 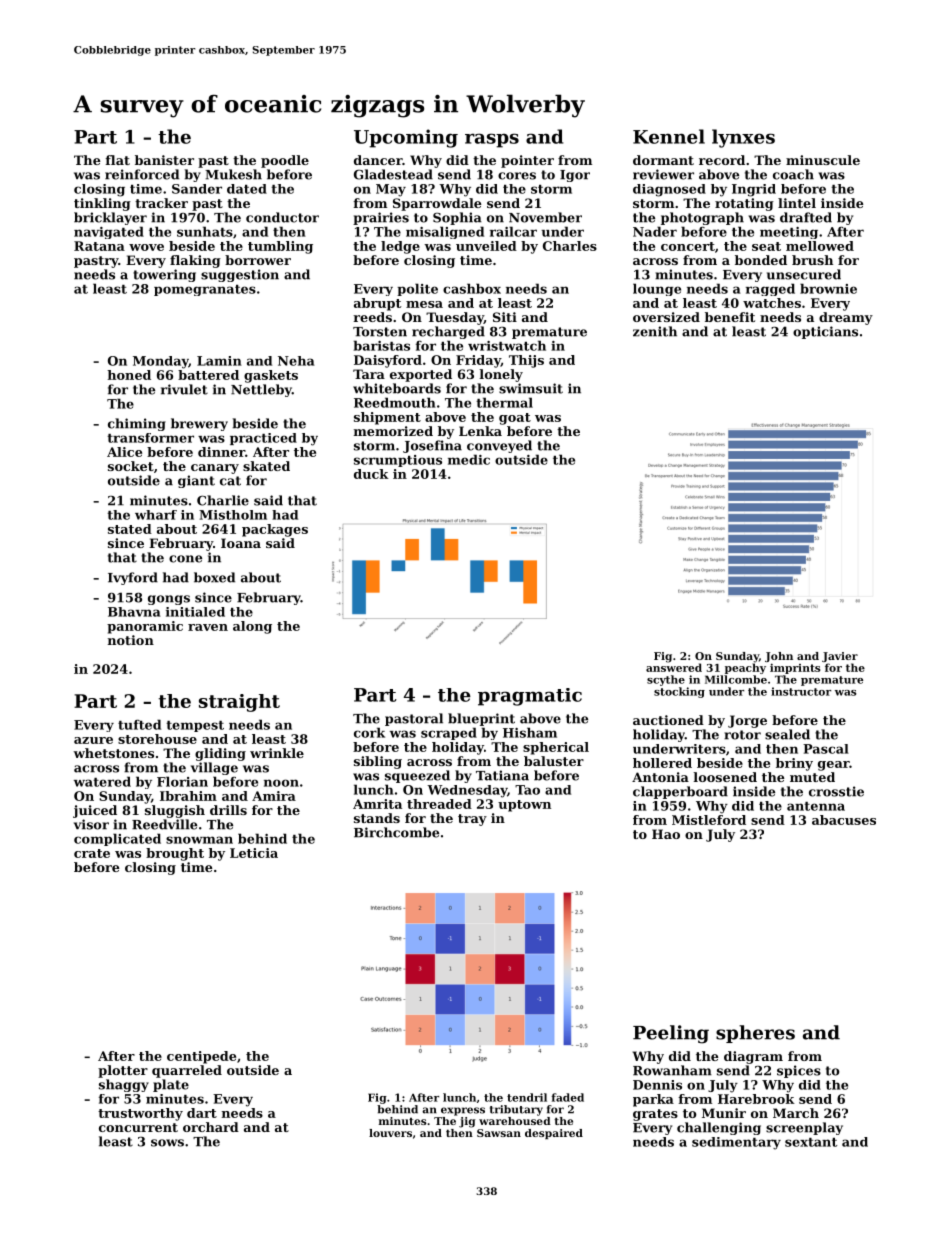 What do you see at coordinates (513, 231) in the screenshot?
I see `railcar` at bounding box center [513, 231].
